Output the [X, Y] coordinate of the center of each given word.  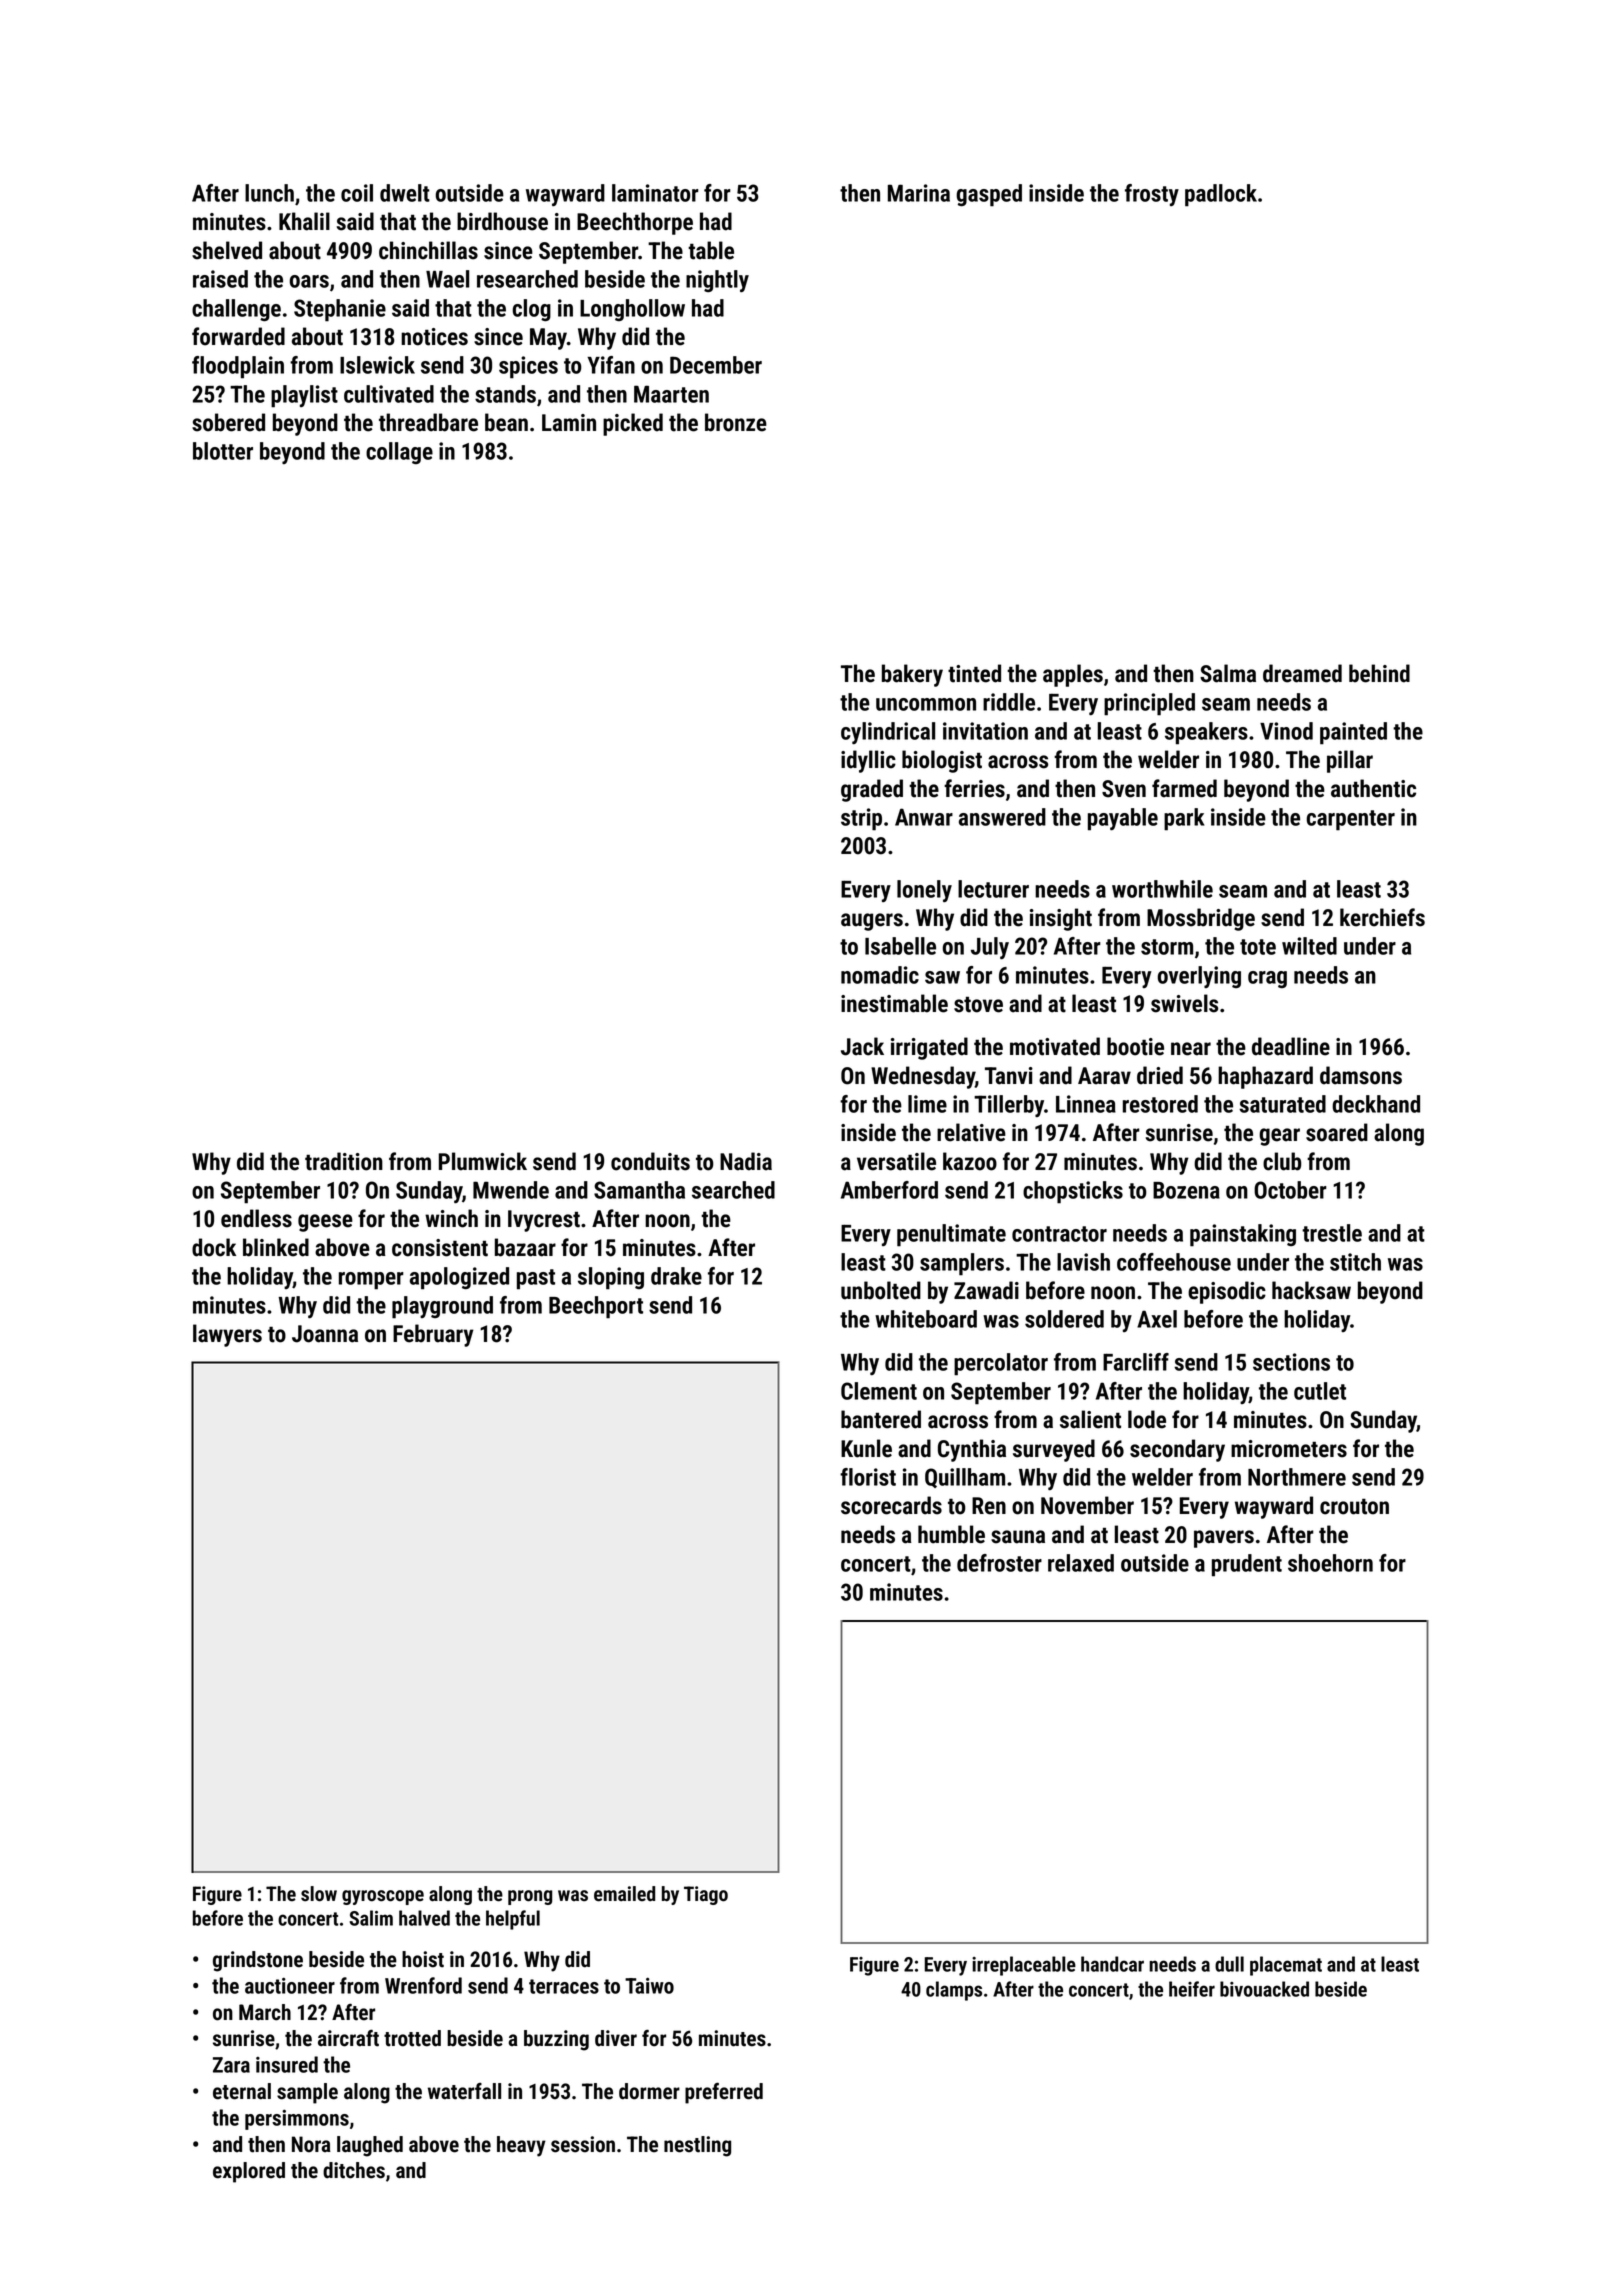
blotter [223, 451]
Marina [919, 193]
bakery [912, 675]
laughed [370, 2146]
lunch [269, 193]
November [1087, 1505]
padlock [1221, 195]
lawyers [227, 1335]
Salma [1228, 673]
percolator [1001, 1364]
